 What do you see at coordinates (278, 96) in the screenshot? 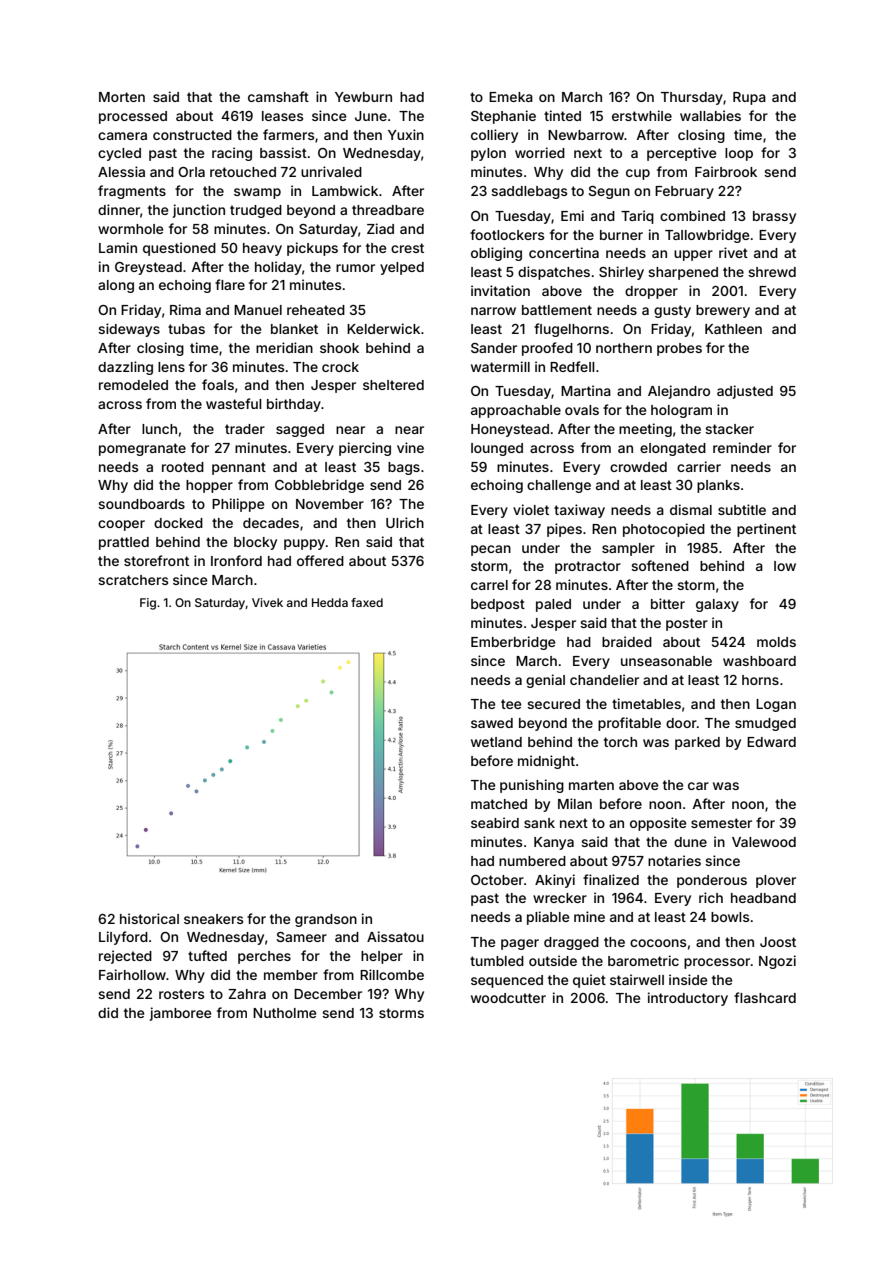
I see `camshaft` at bounding box center [278, 96].
